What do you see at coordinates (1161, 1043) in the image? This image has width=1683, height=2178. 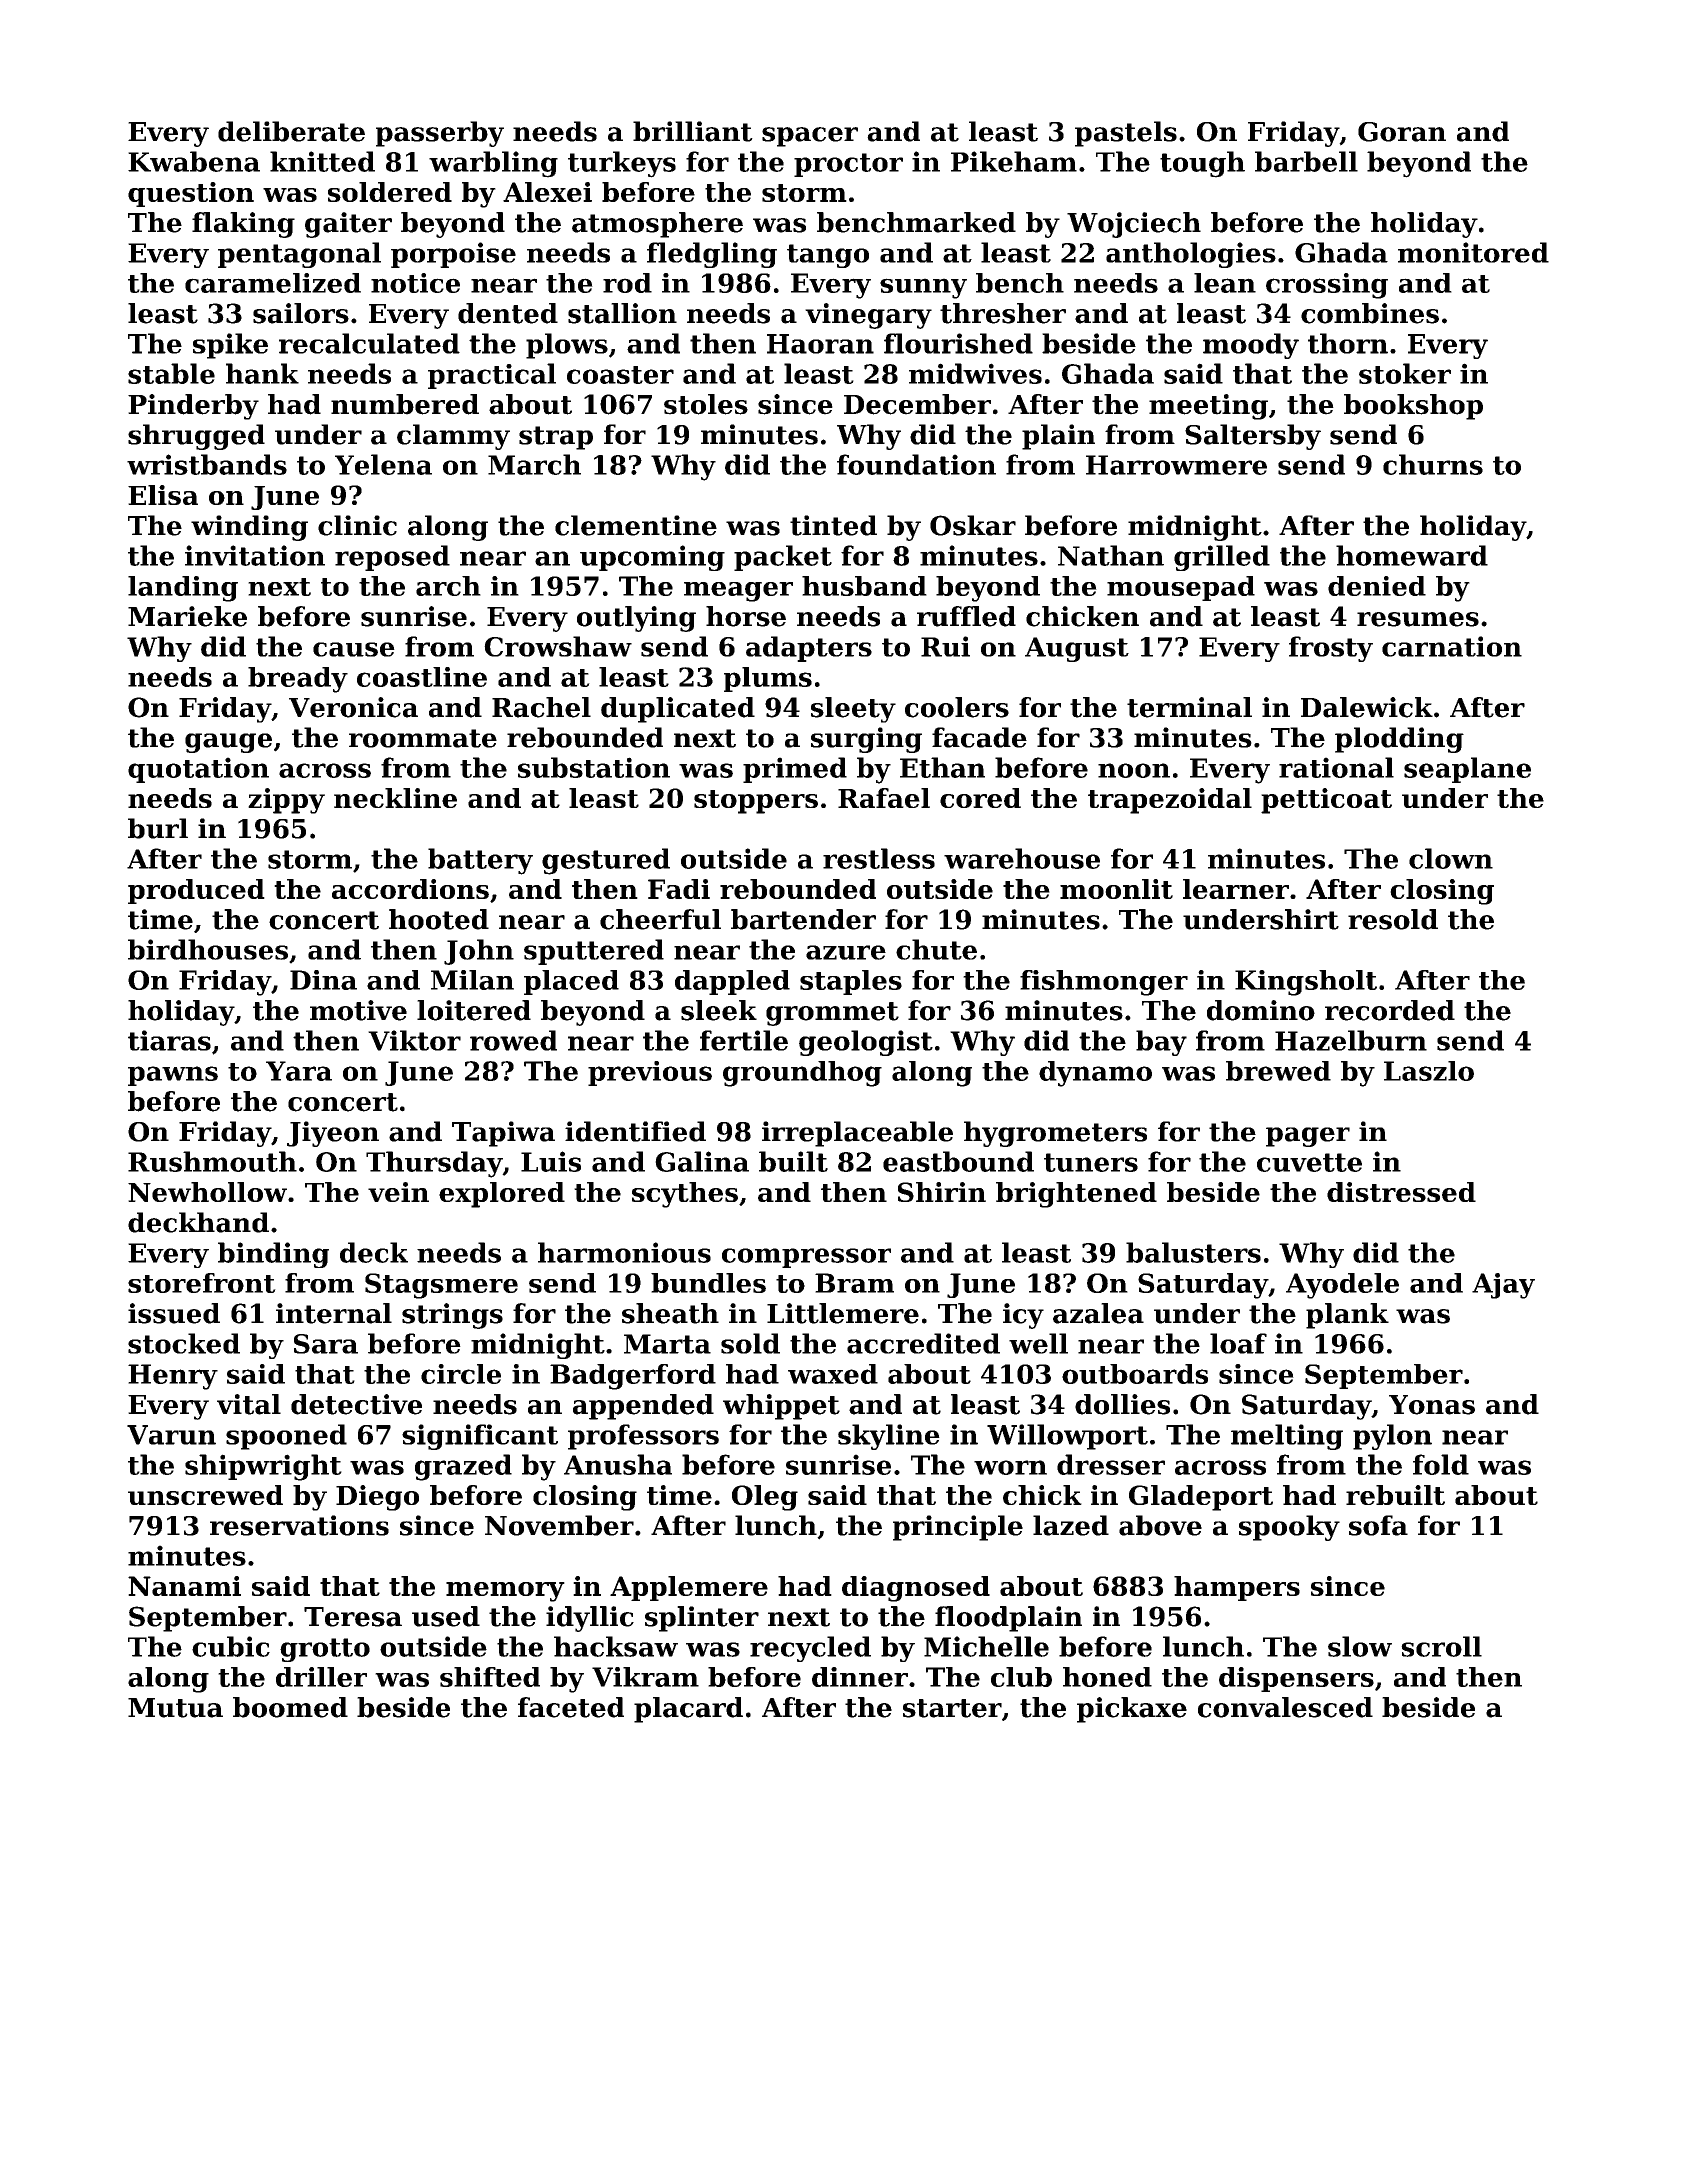 I see `bay` at bounding box center [1161, 1043].
